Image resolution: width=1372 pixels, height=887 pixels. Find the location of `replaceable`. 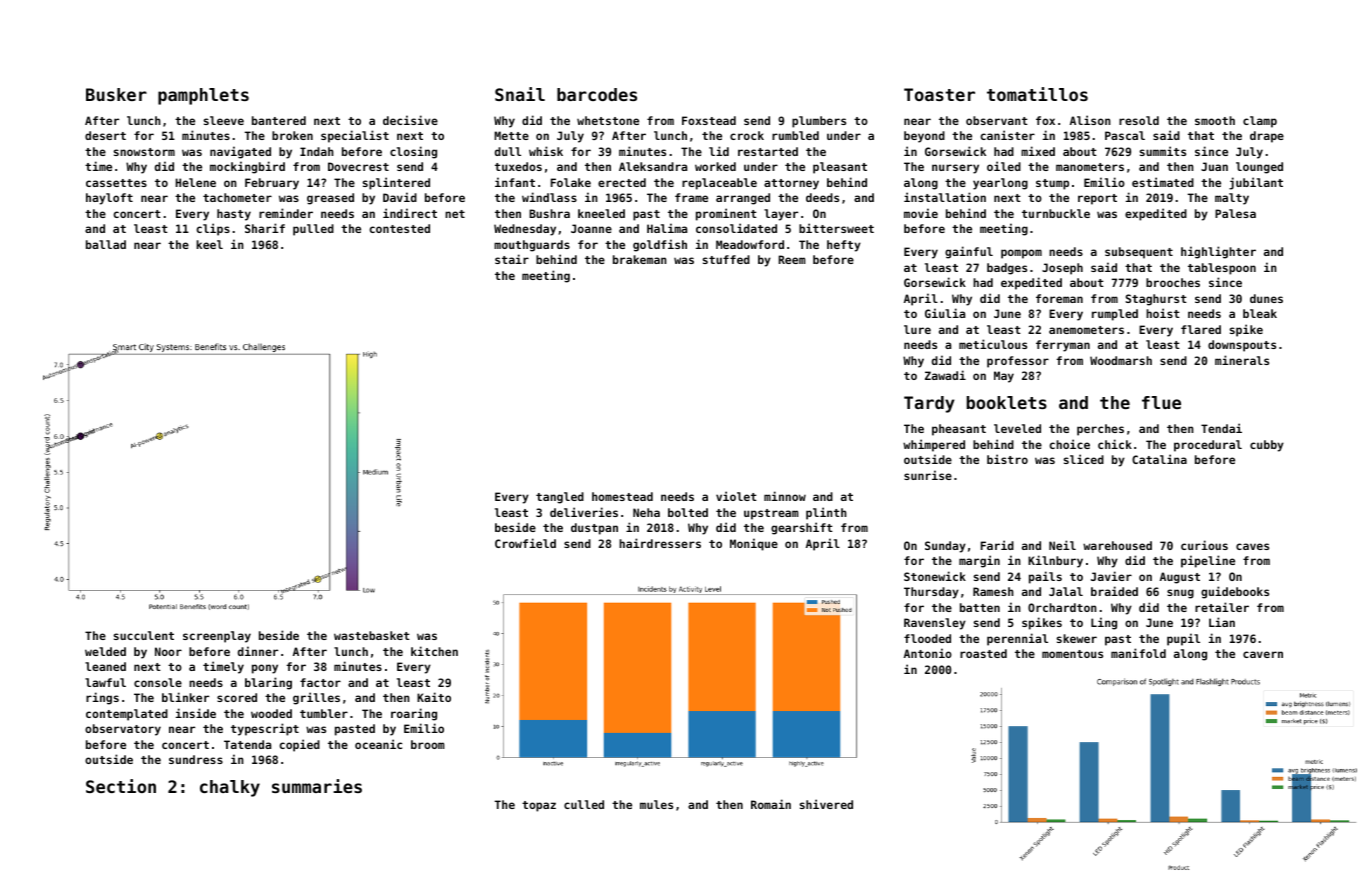

replaceable is located at coordinates (719, 184).
